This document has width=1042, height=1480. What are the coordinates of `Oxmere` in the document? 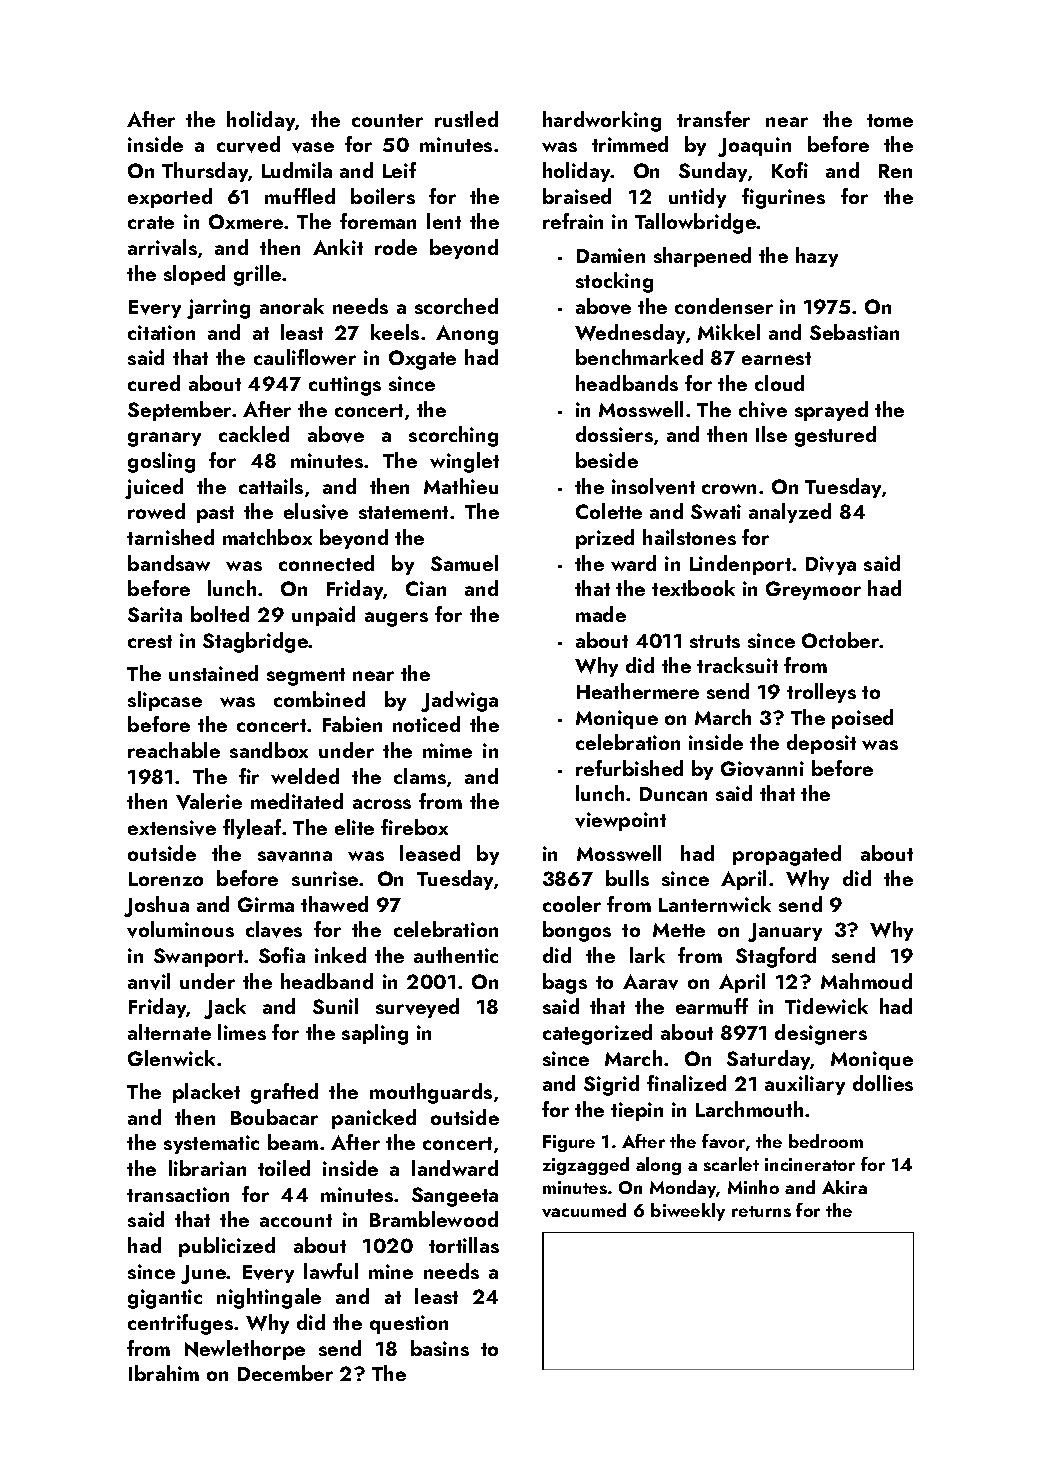 It's located at (246, 221).
